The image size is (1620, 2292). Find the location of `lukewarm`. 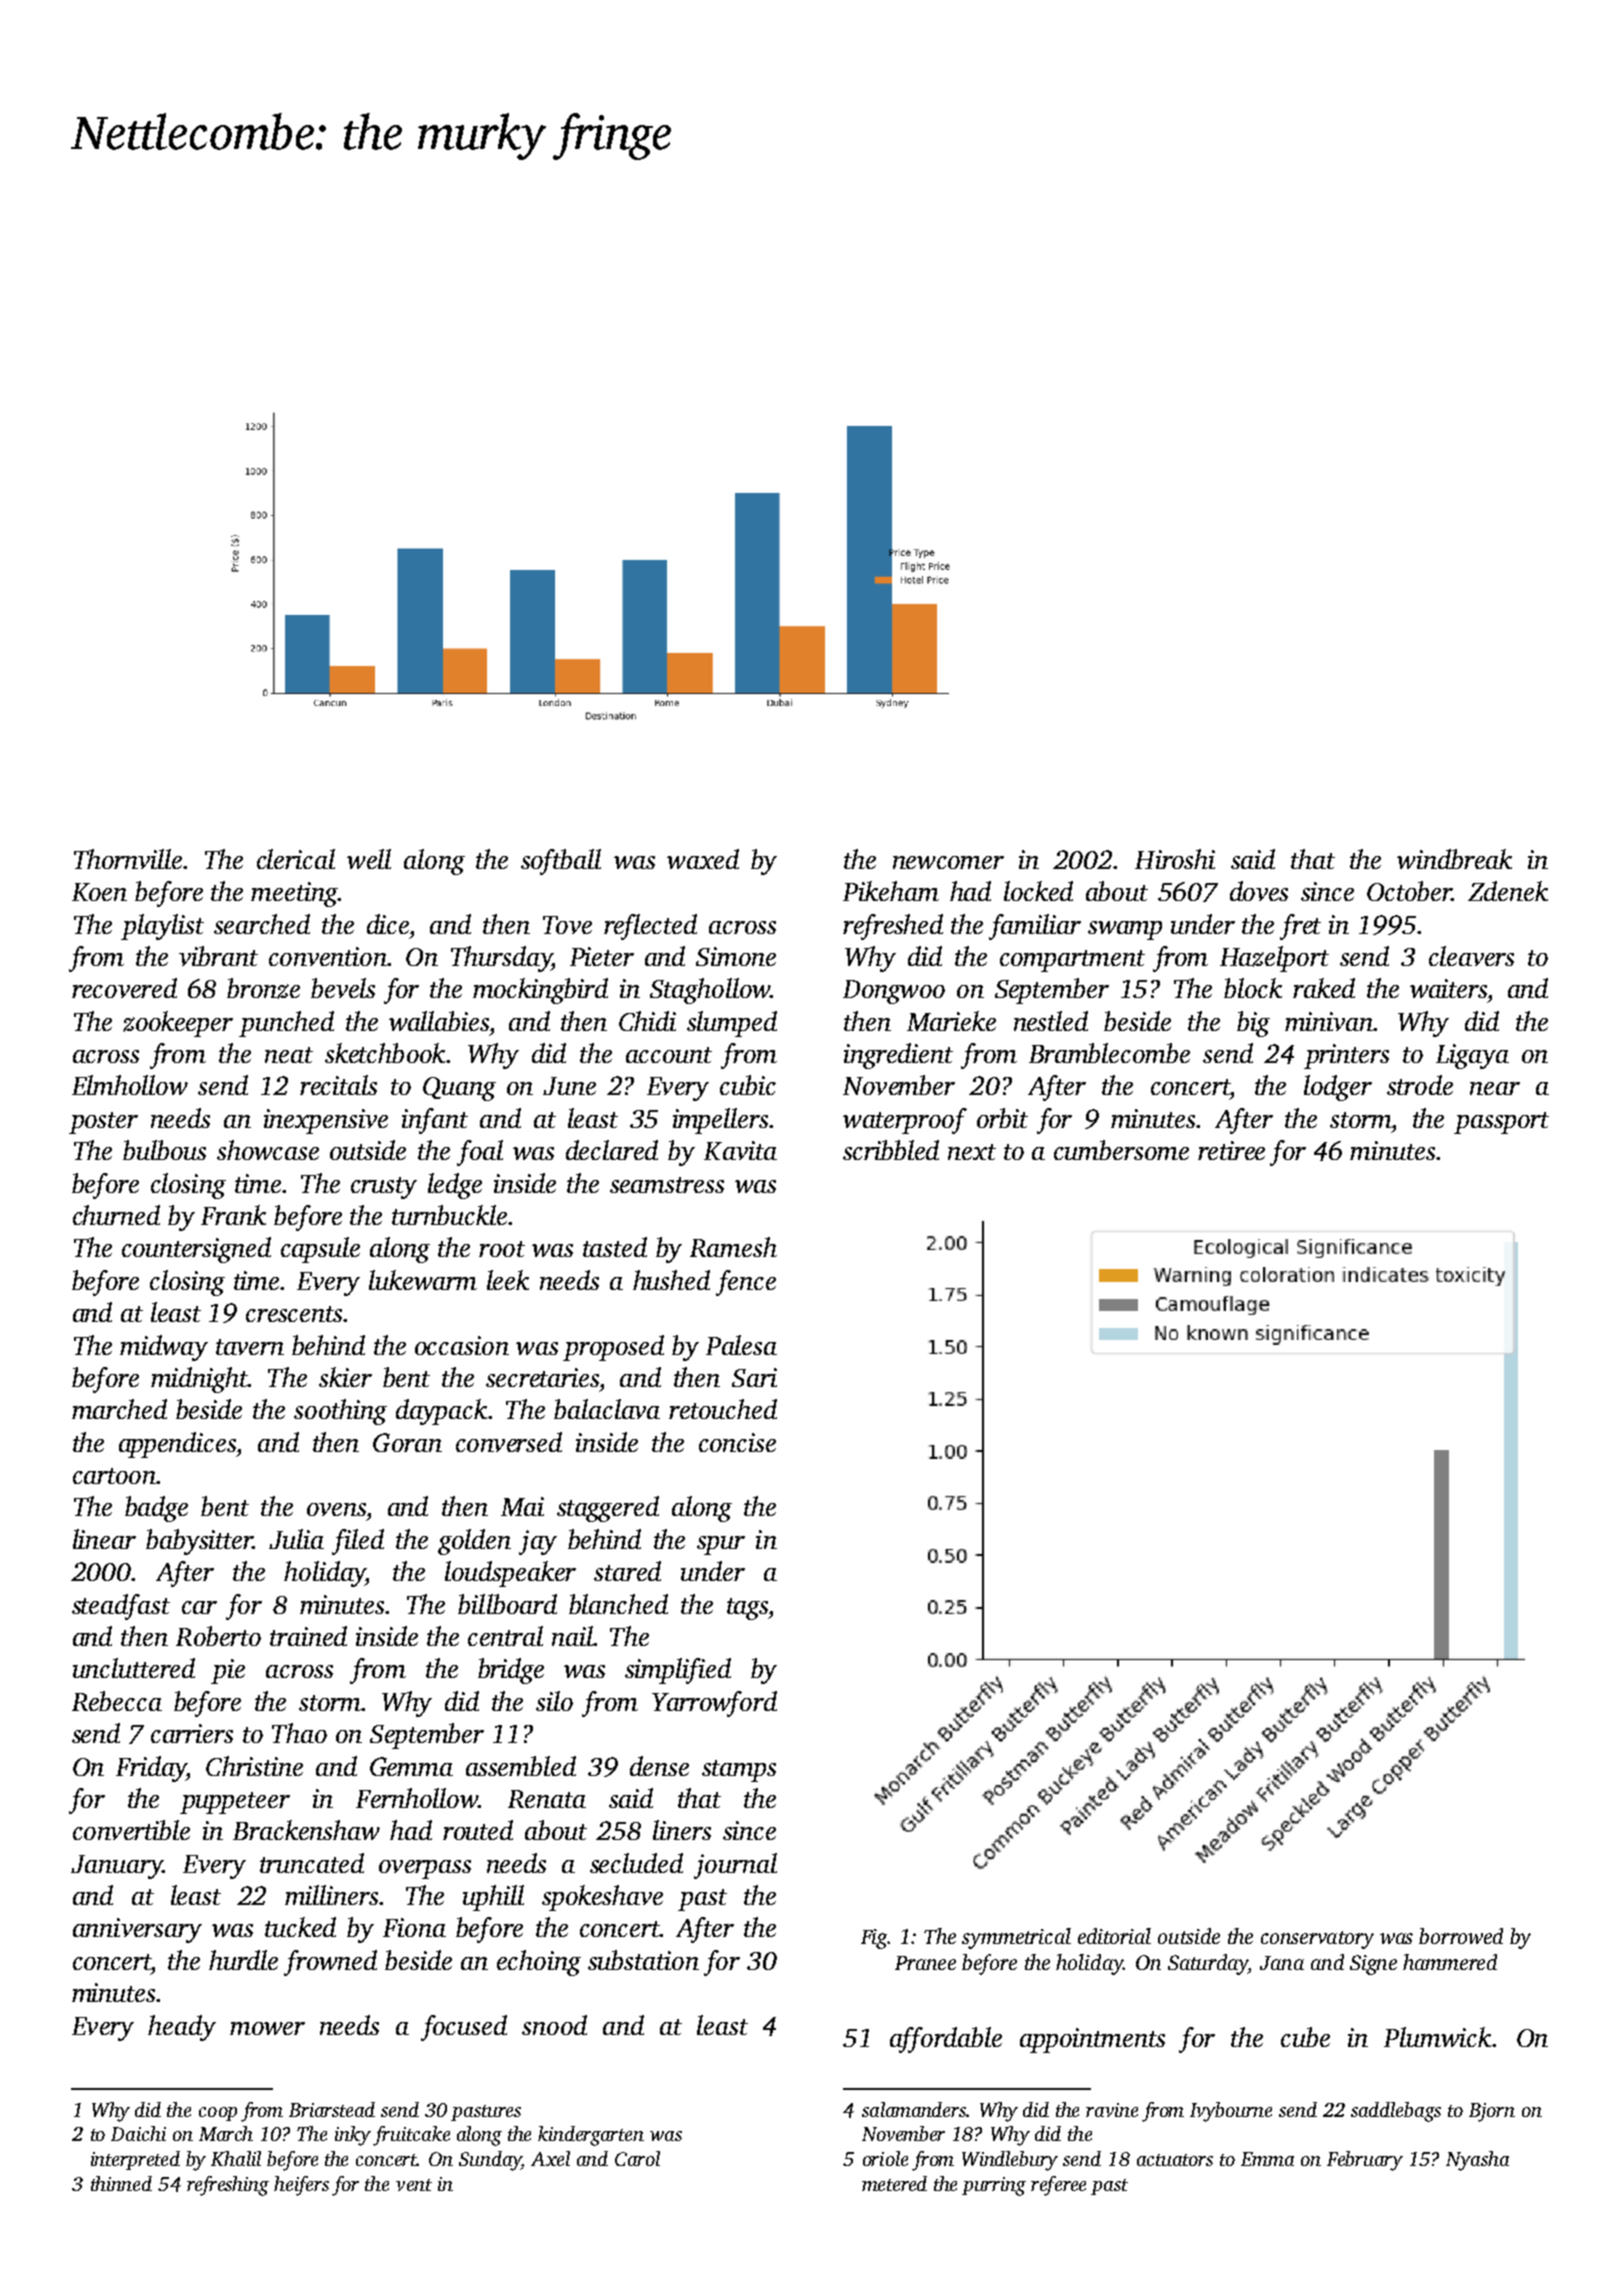

lukewarm is located at coordinates (423, 1280).
